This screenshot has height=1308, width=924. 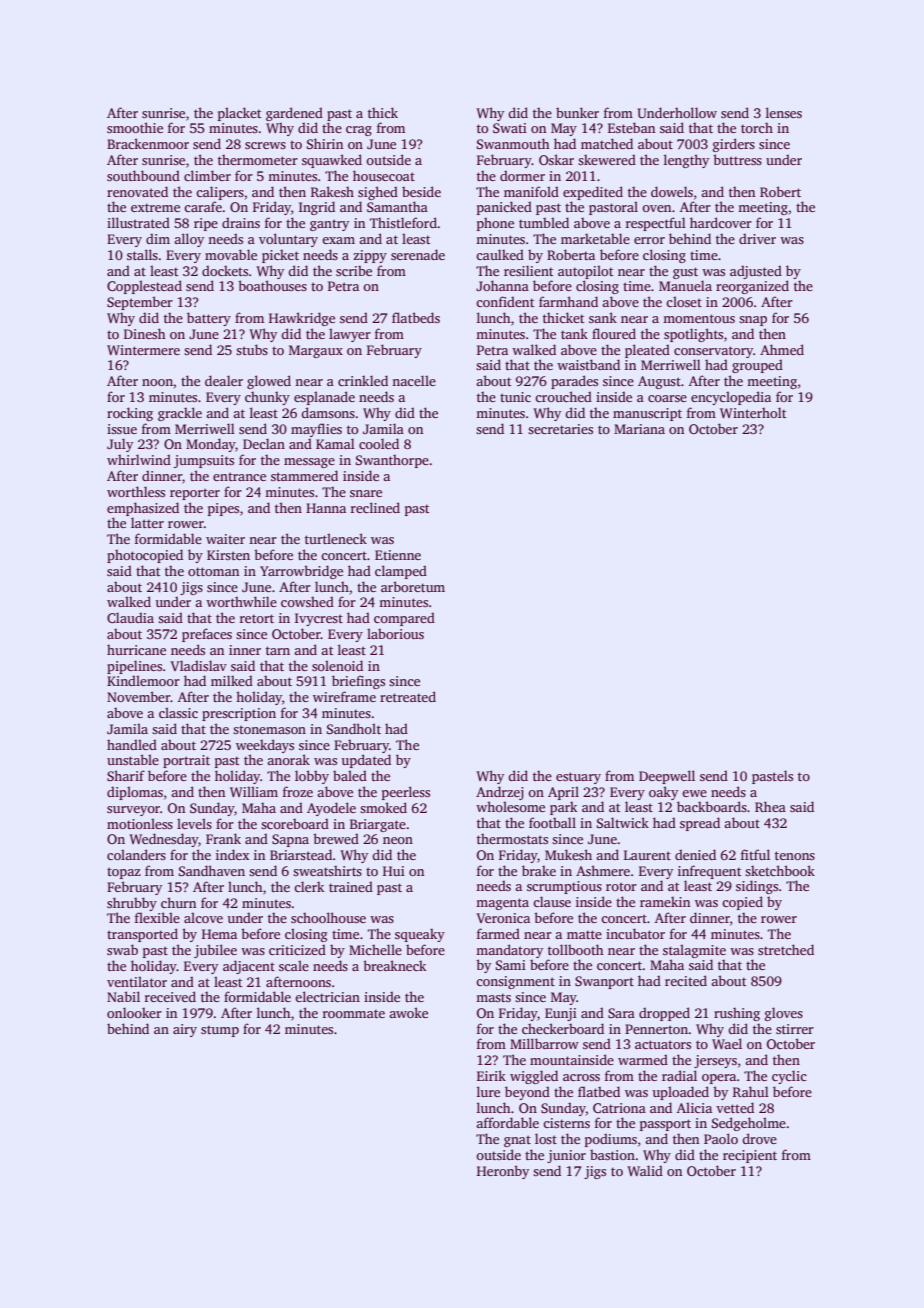 I want to click on crag, so click(x=359, y=131).
